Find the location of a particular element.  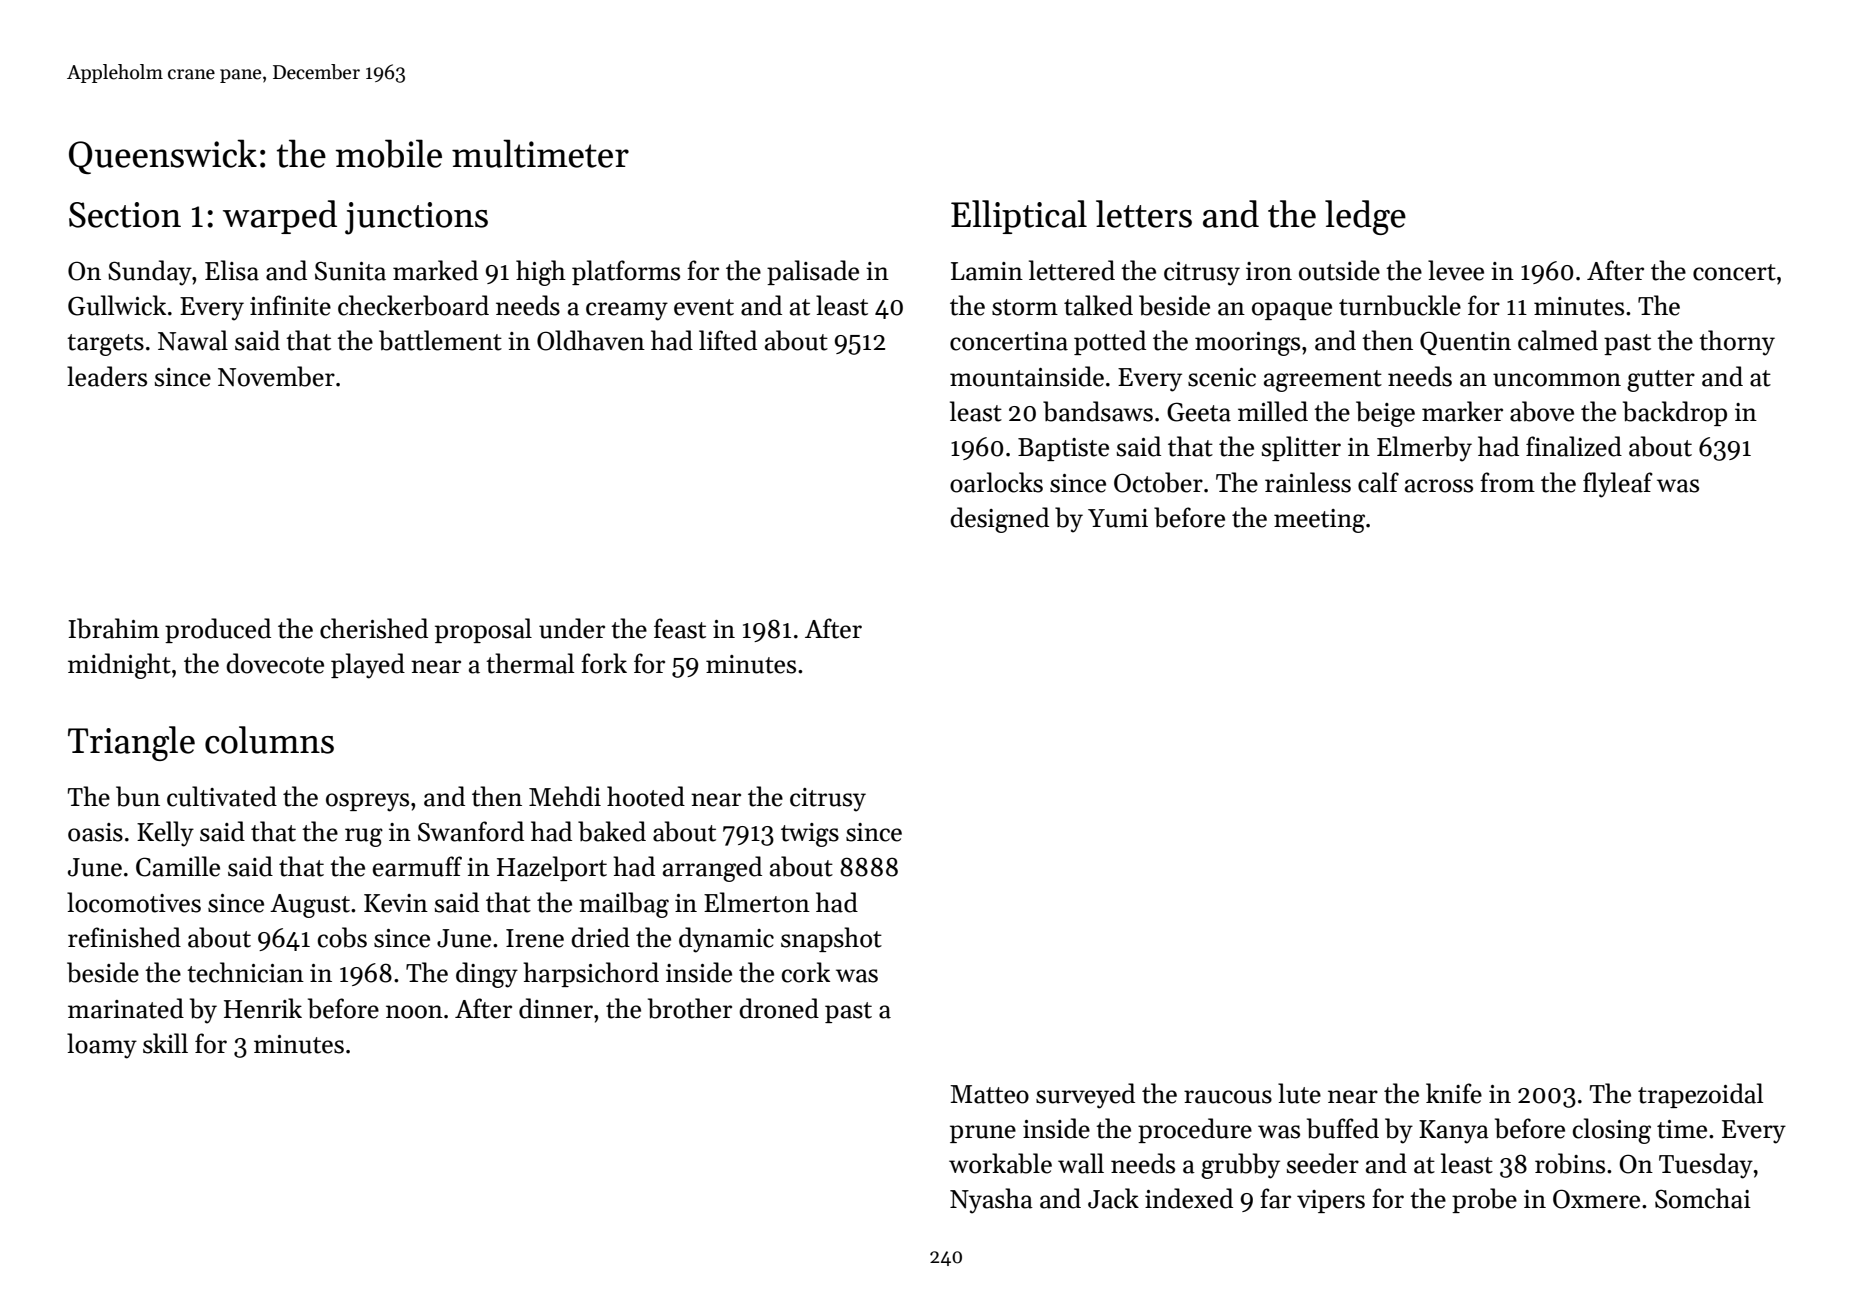

proposal is located at coordinates (483, 630).
